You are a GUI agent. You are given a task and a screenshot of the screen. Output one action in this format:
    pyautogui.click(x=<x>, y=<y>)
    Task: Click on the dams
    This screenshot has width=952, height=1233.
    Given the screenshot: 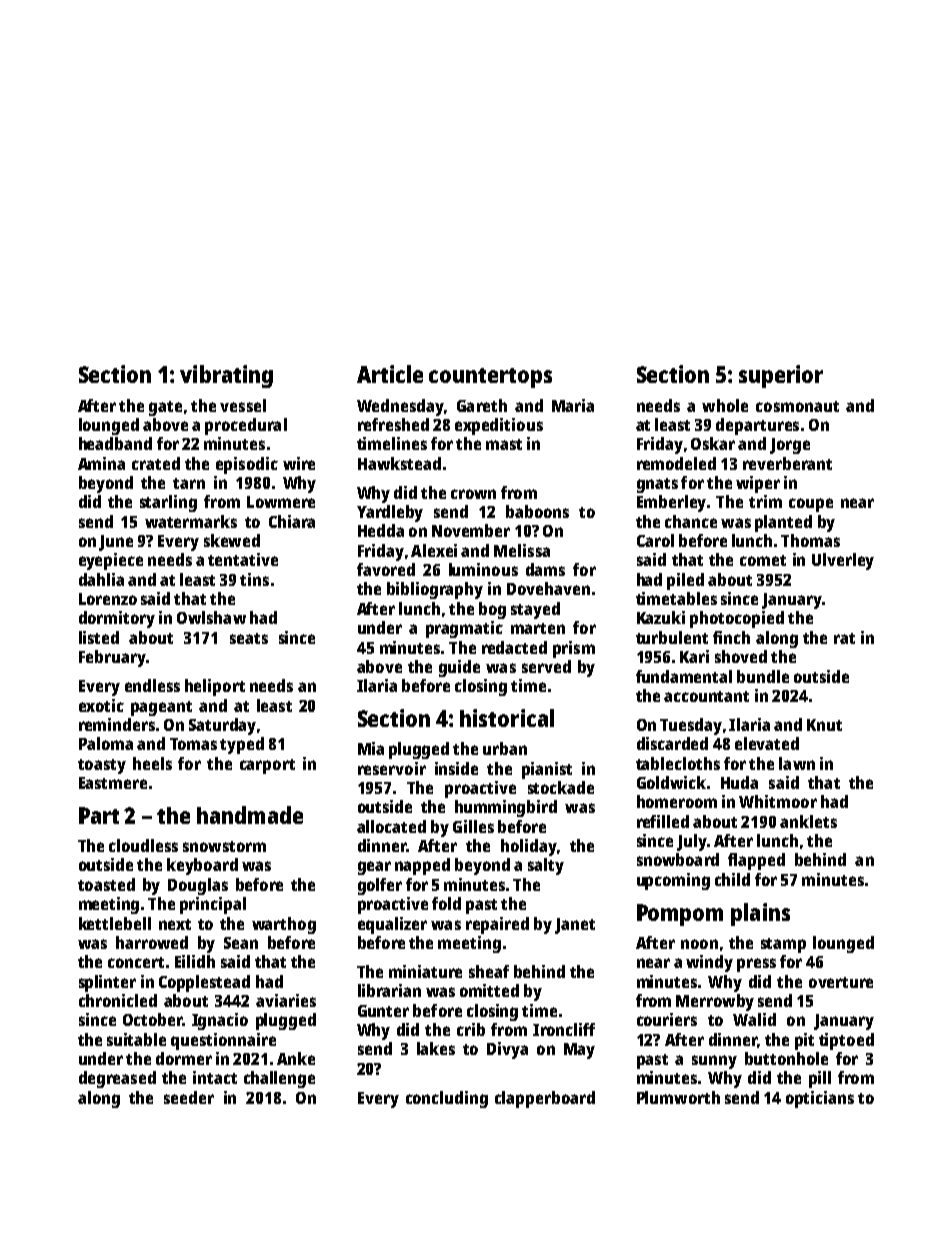 What is the action you would take?
    pyautogui.click(x=545, y=569)
